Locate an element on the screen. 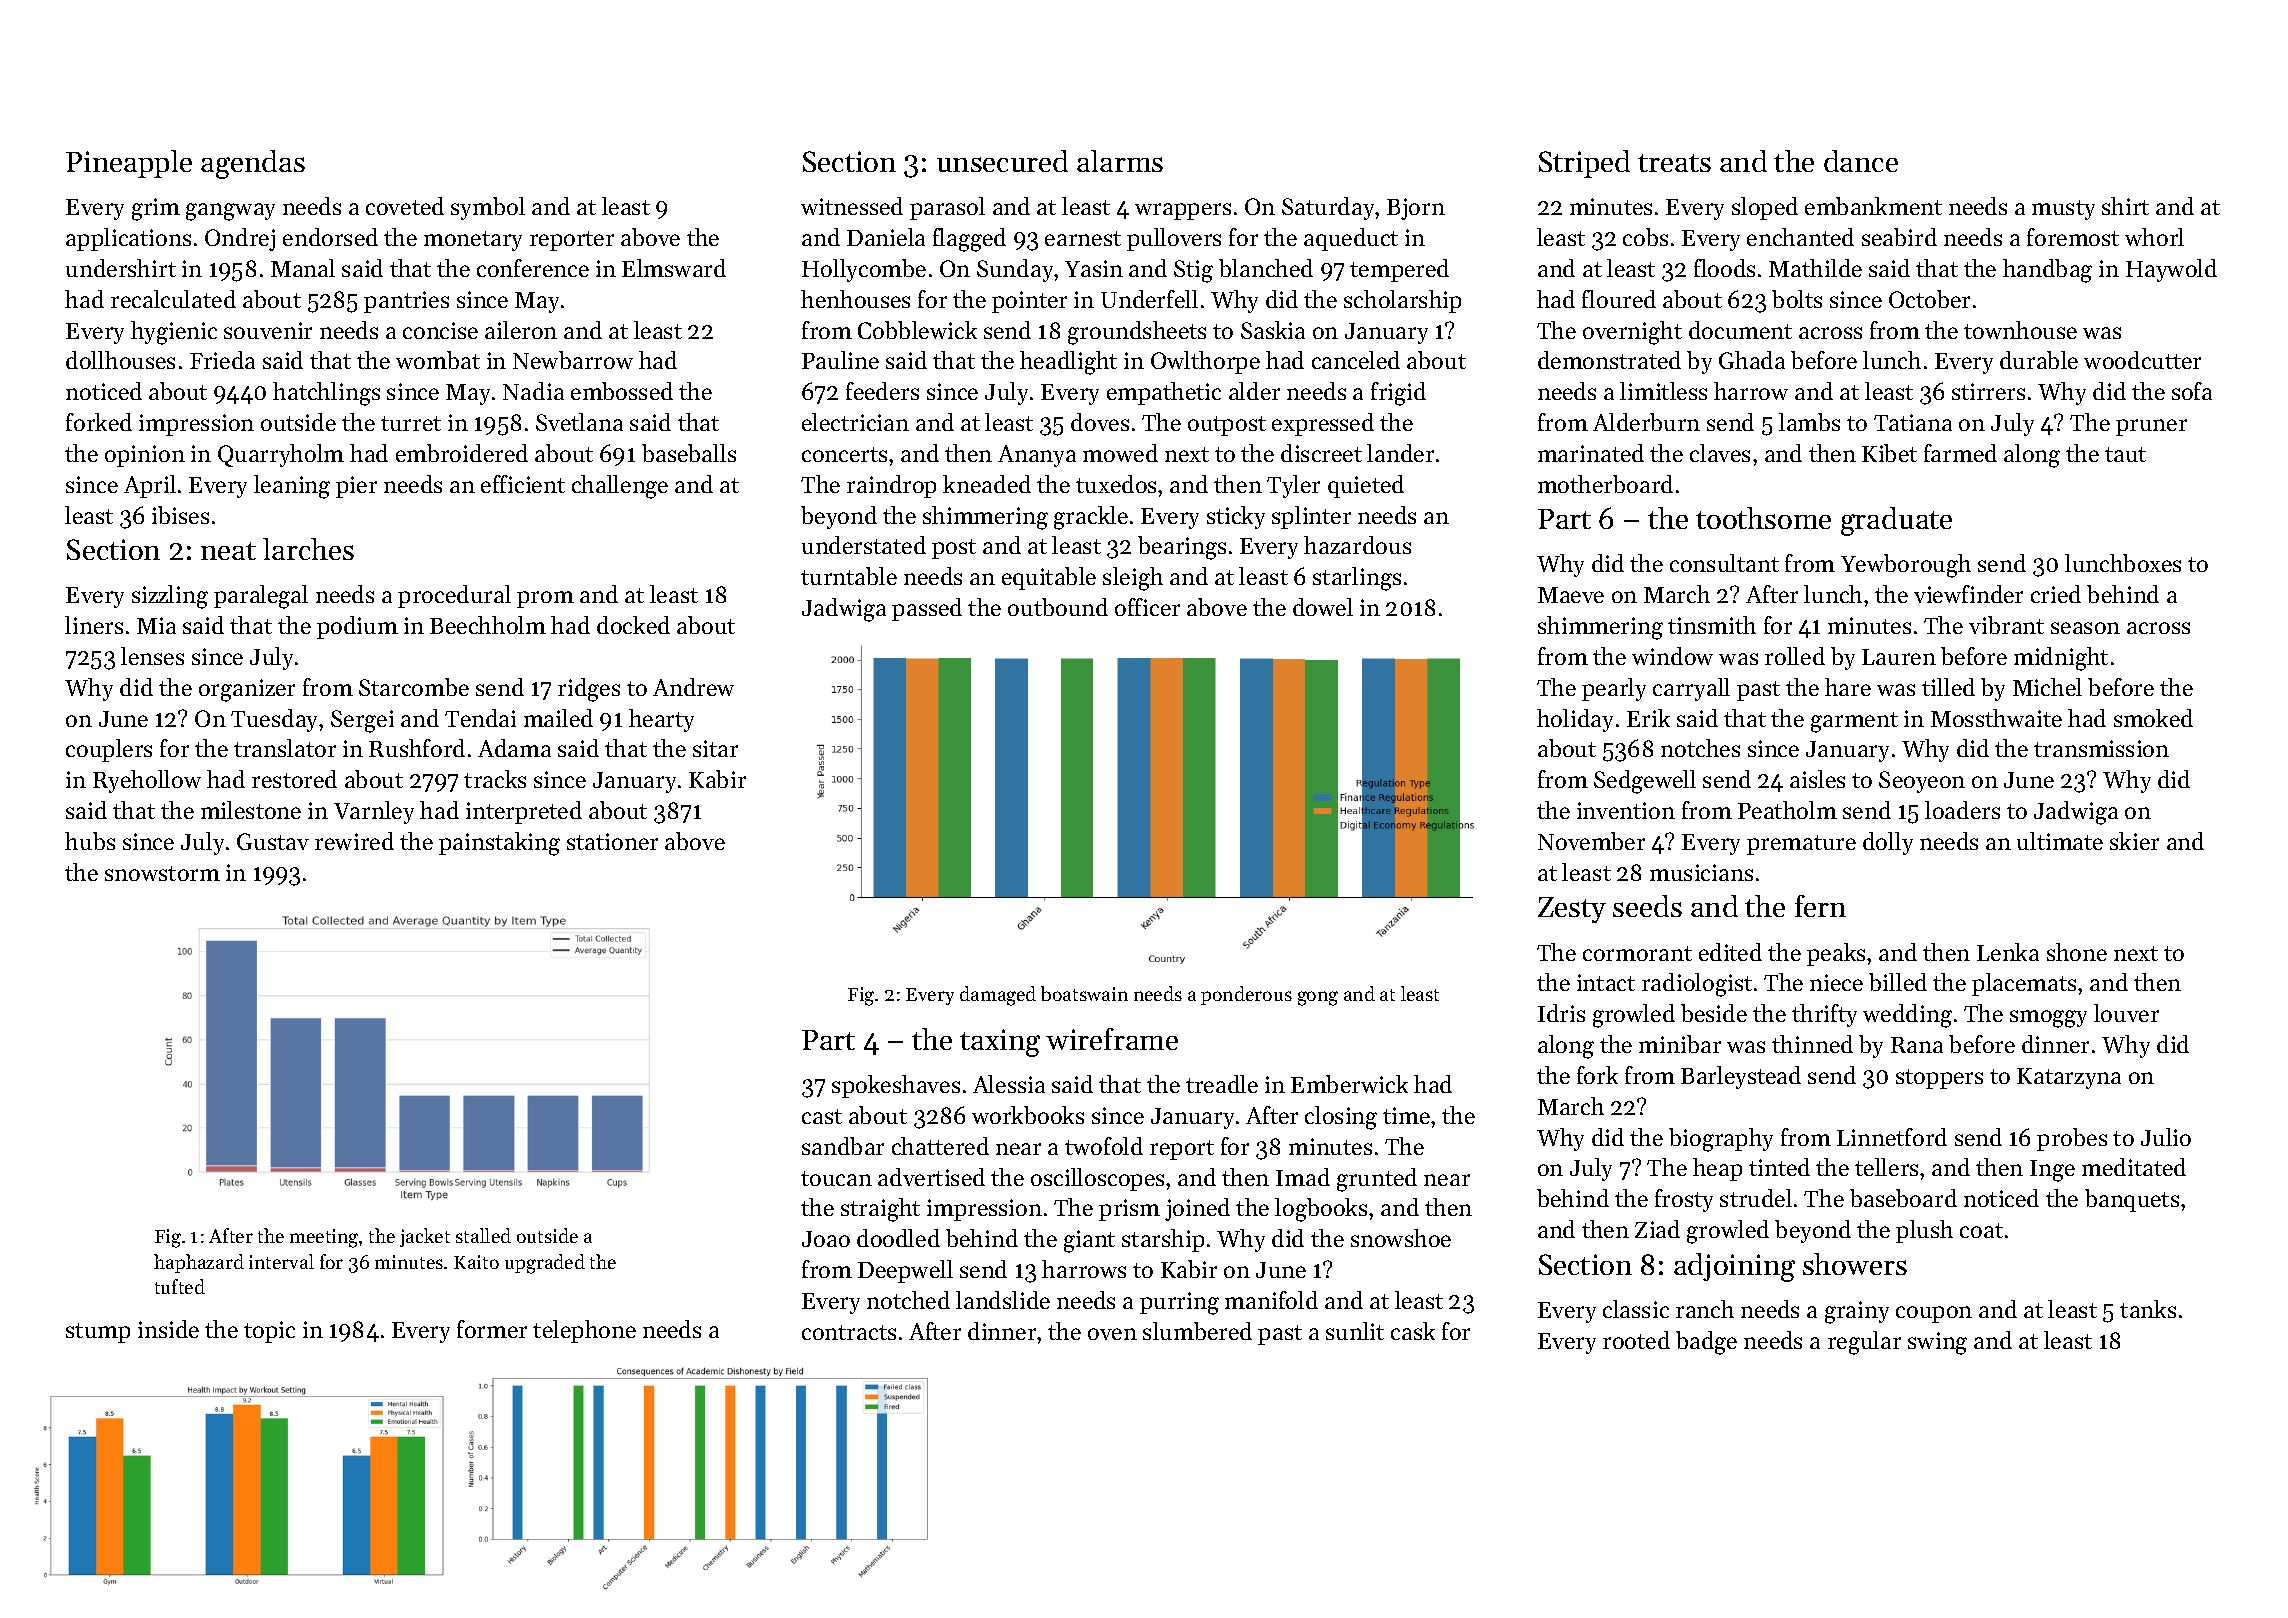  graduate is located at coordinates (1896, 521).
